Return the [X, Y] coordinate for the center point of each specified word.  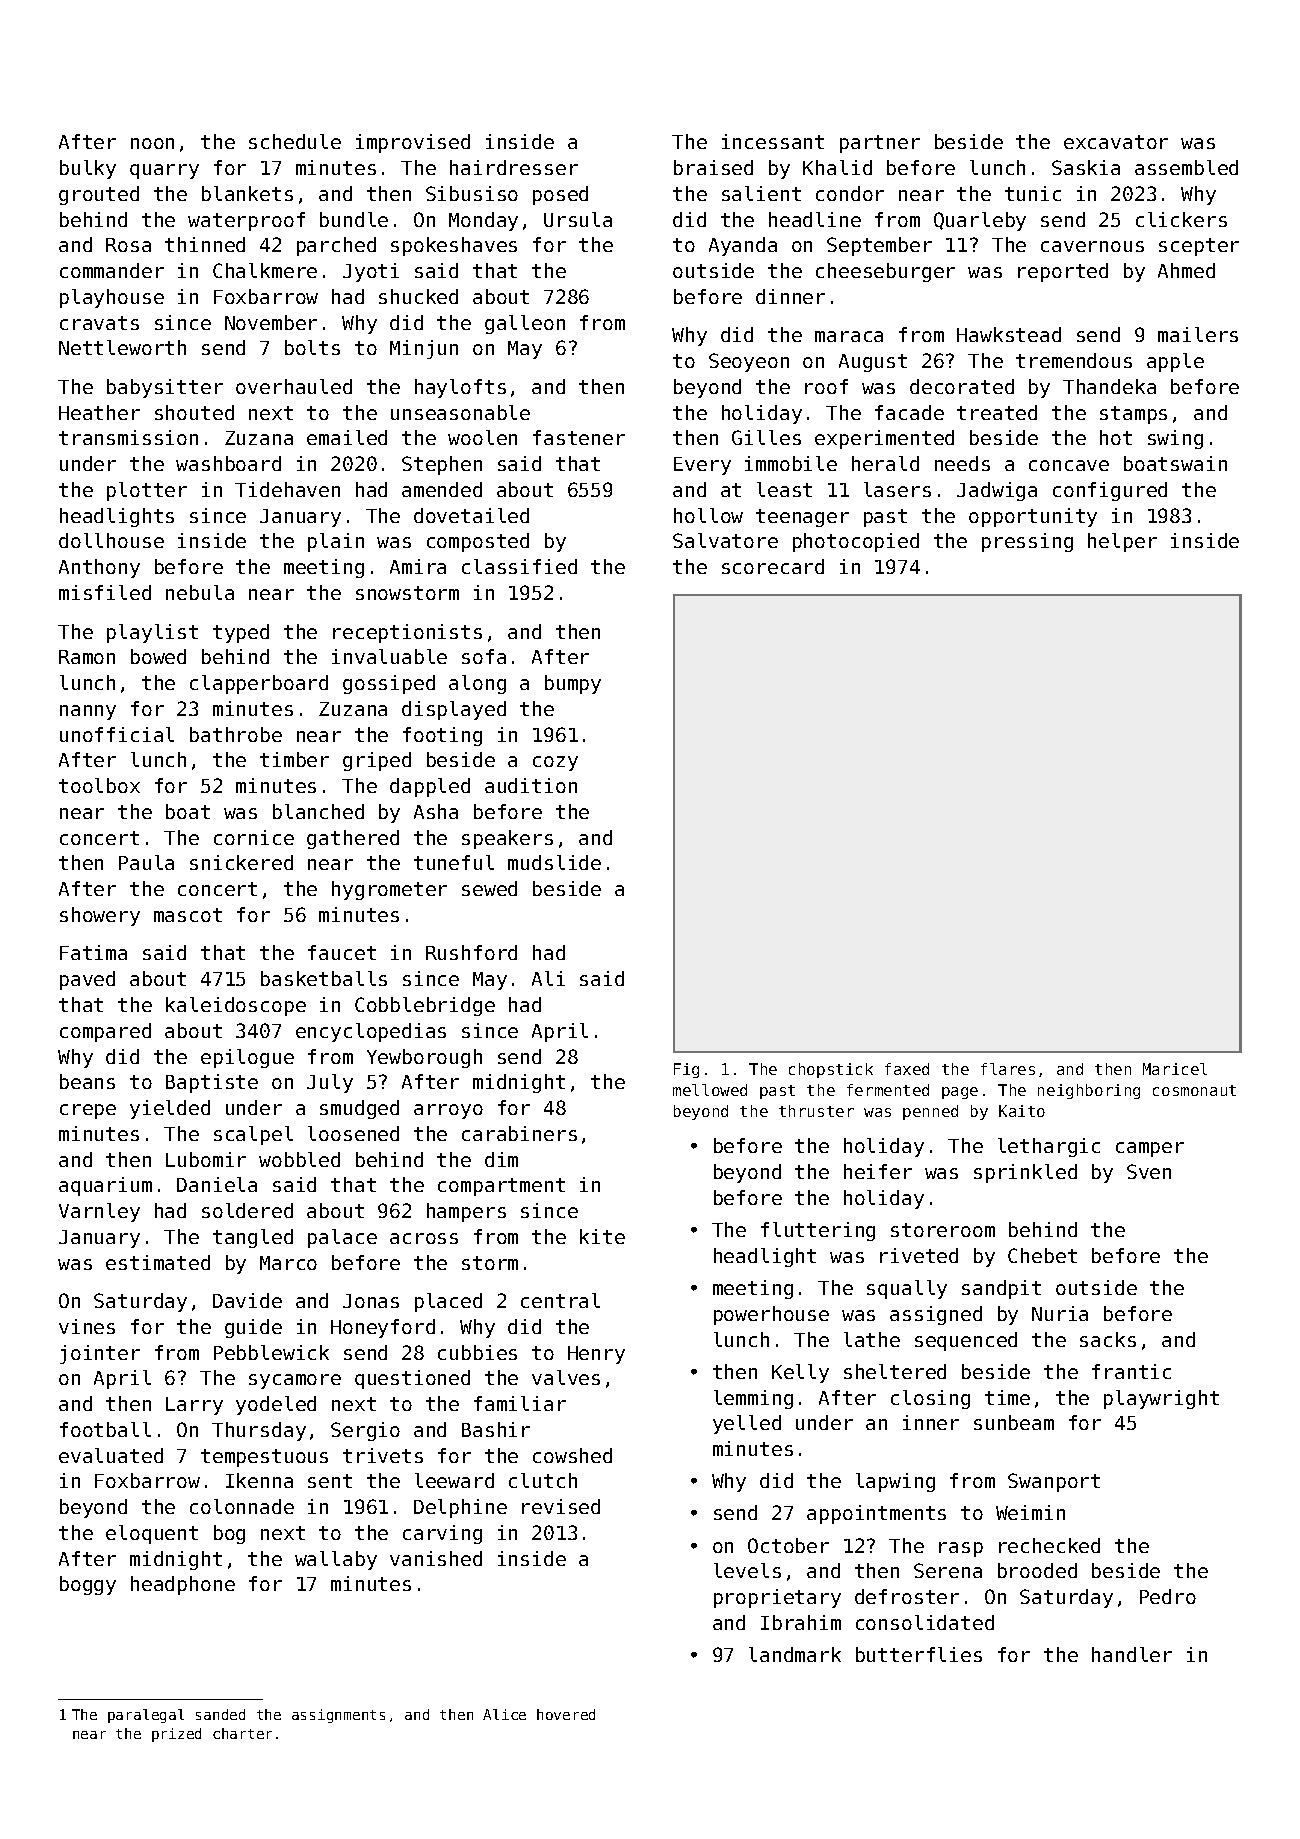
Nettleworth [122, 347]
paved [87, 980]
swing [1175, 439]
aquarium [105, 1186]
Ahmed [1186, 270]
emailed [347, 437]
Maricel [1175, 1069]
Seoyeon [749, 362]
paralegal [146, 1716]
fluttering [818, 1231]
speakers [507, 839]
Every [702, 466]
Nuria [1060, 1313]
